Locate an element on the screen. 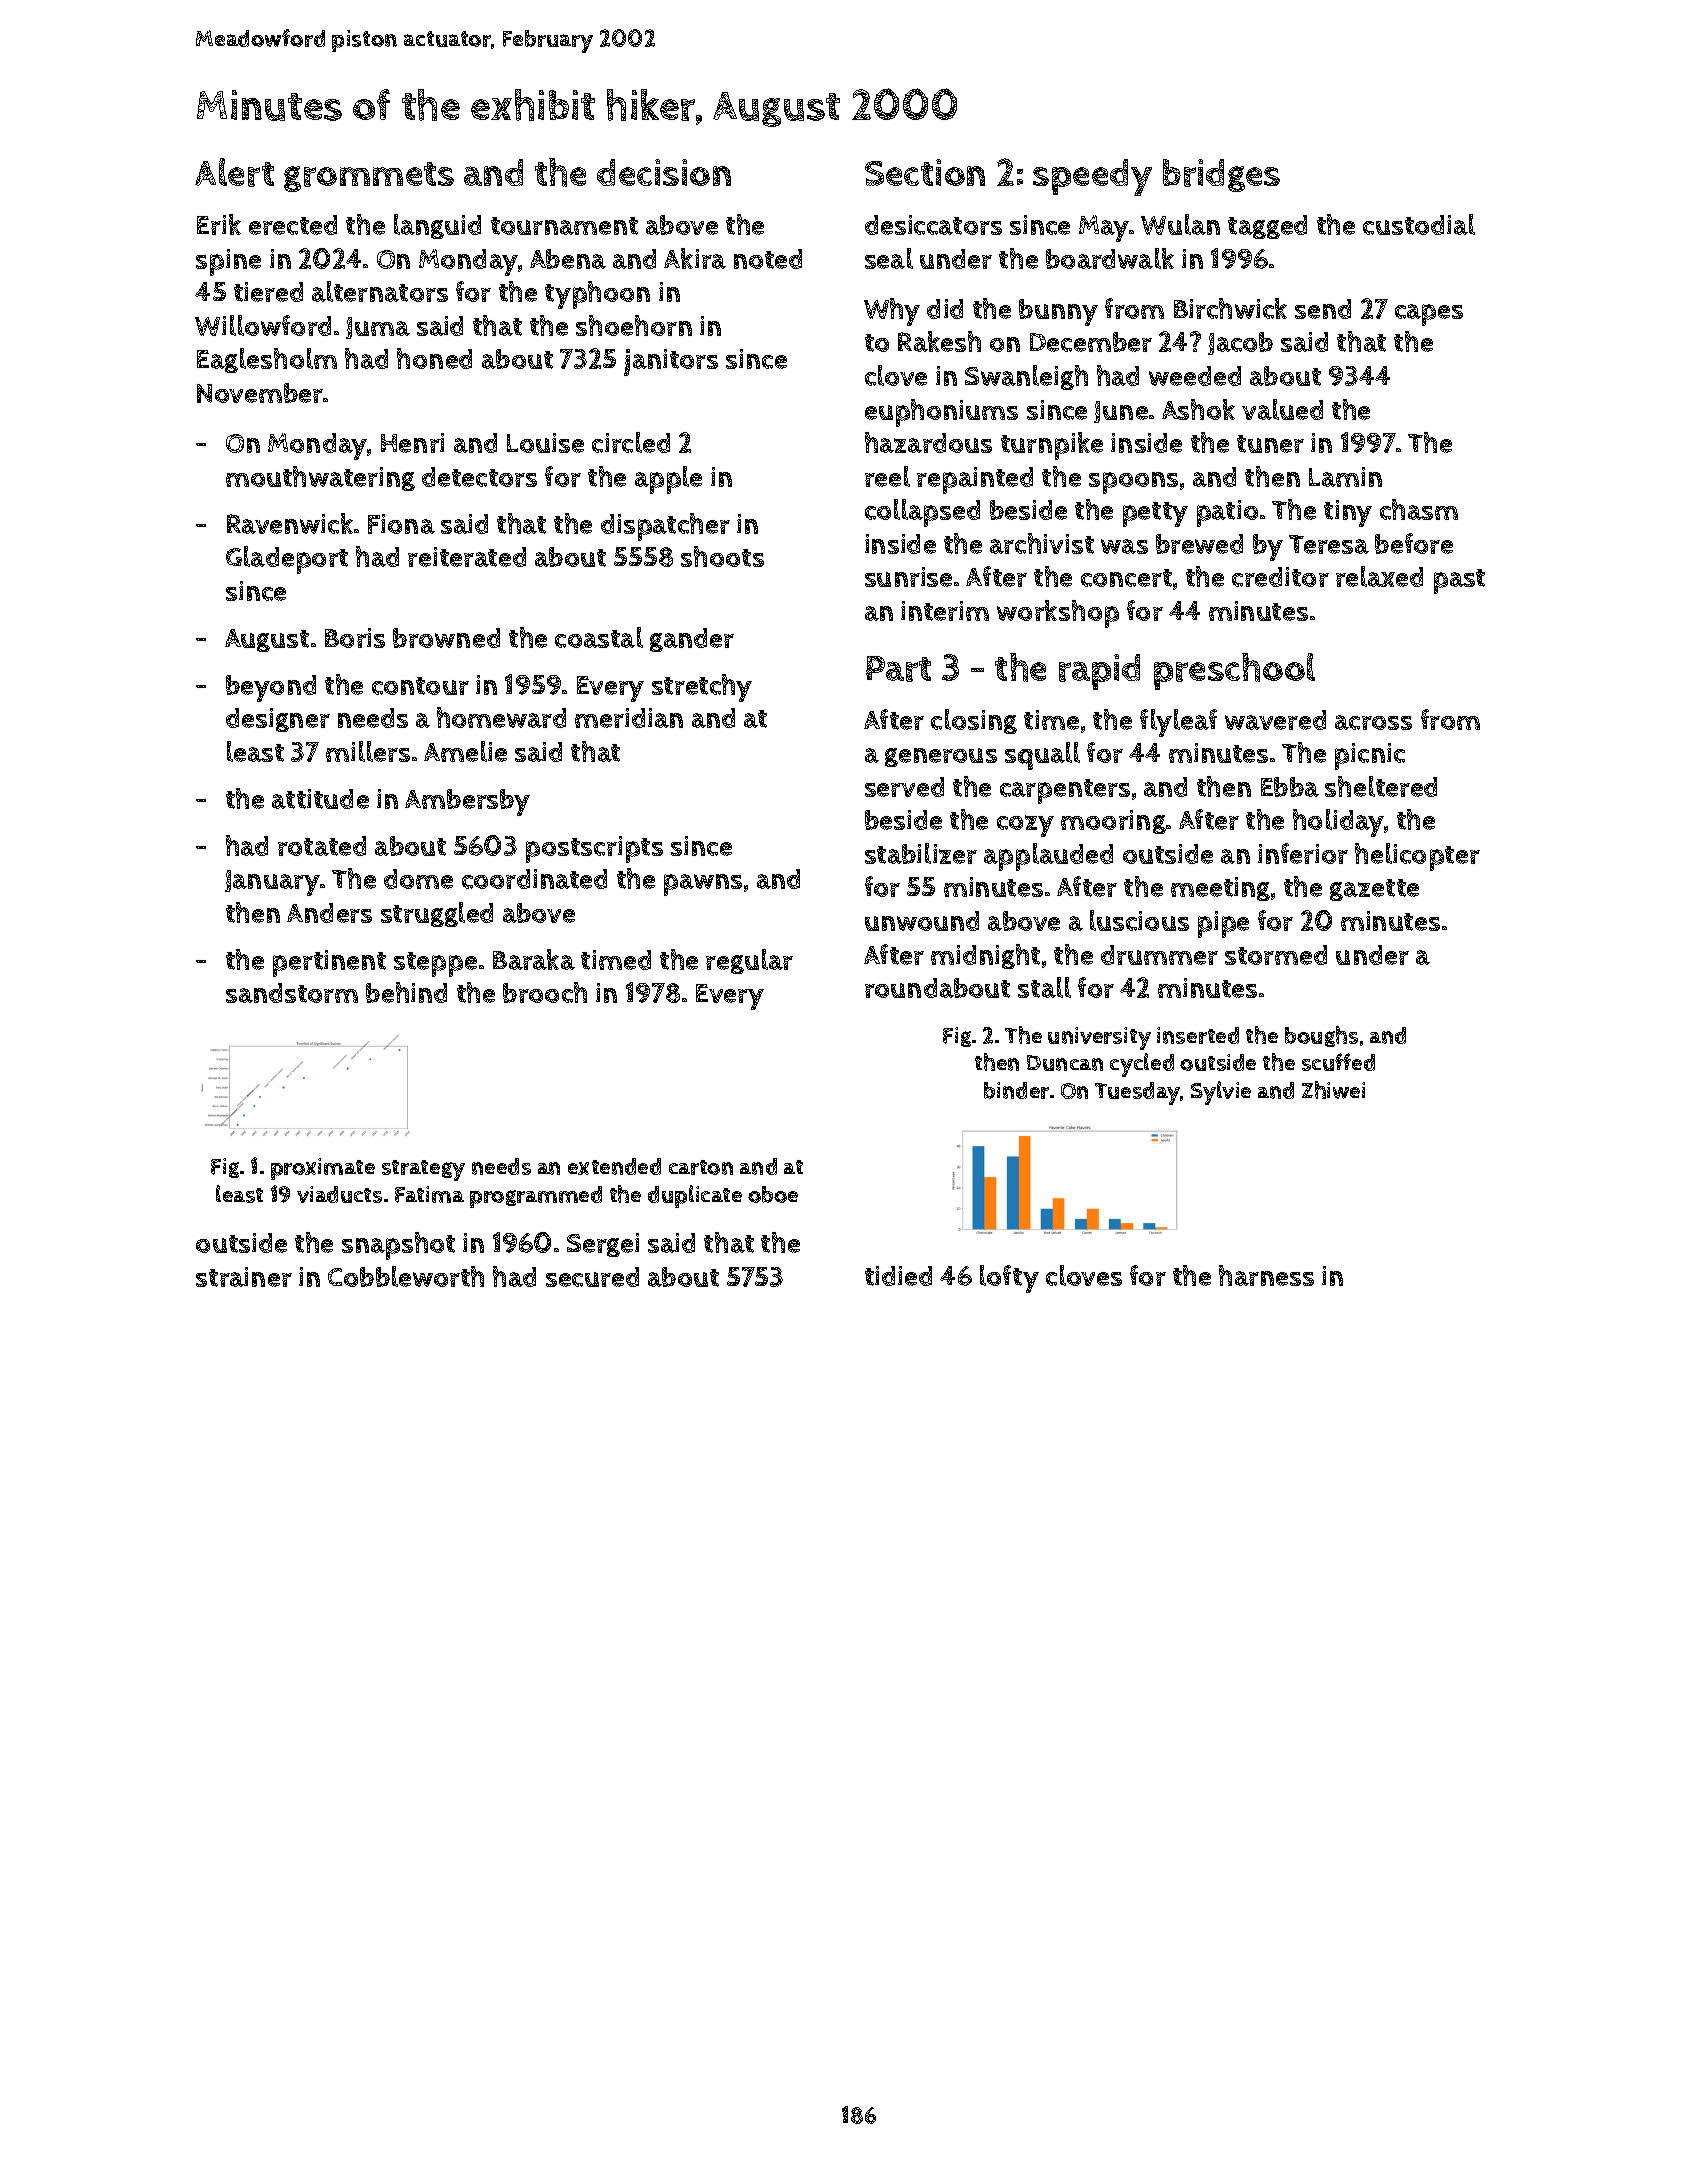 The height and width of the screenshot is (2178, 1683). stormed is located at coordinates (1276, 955).
